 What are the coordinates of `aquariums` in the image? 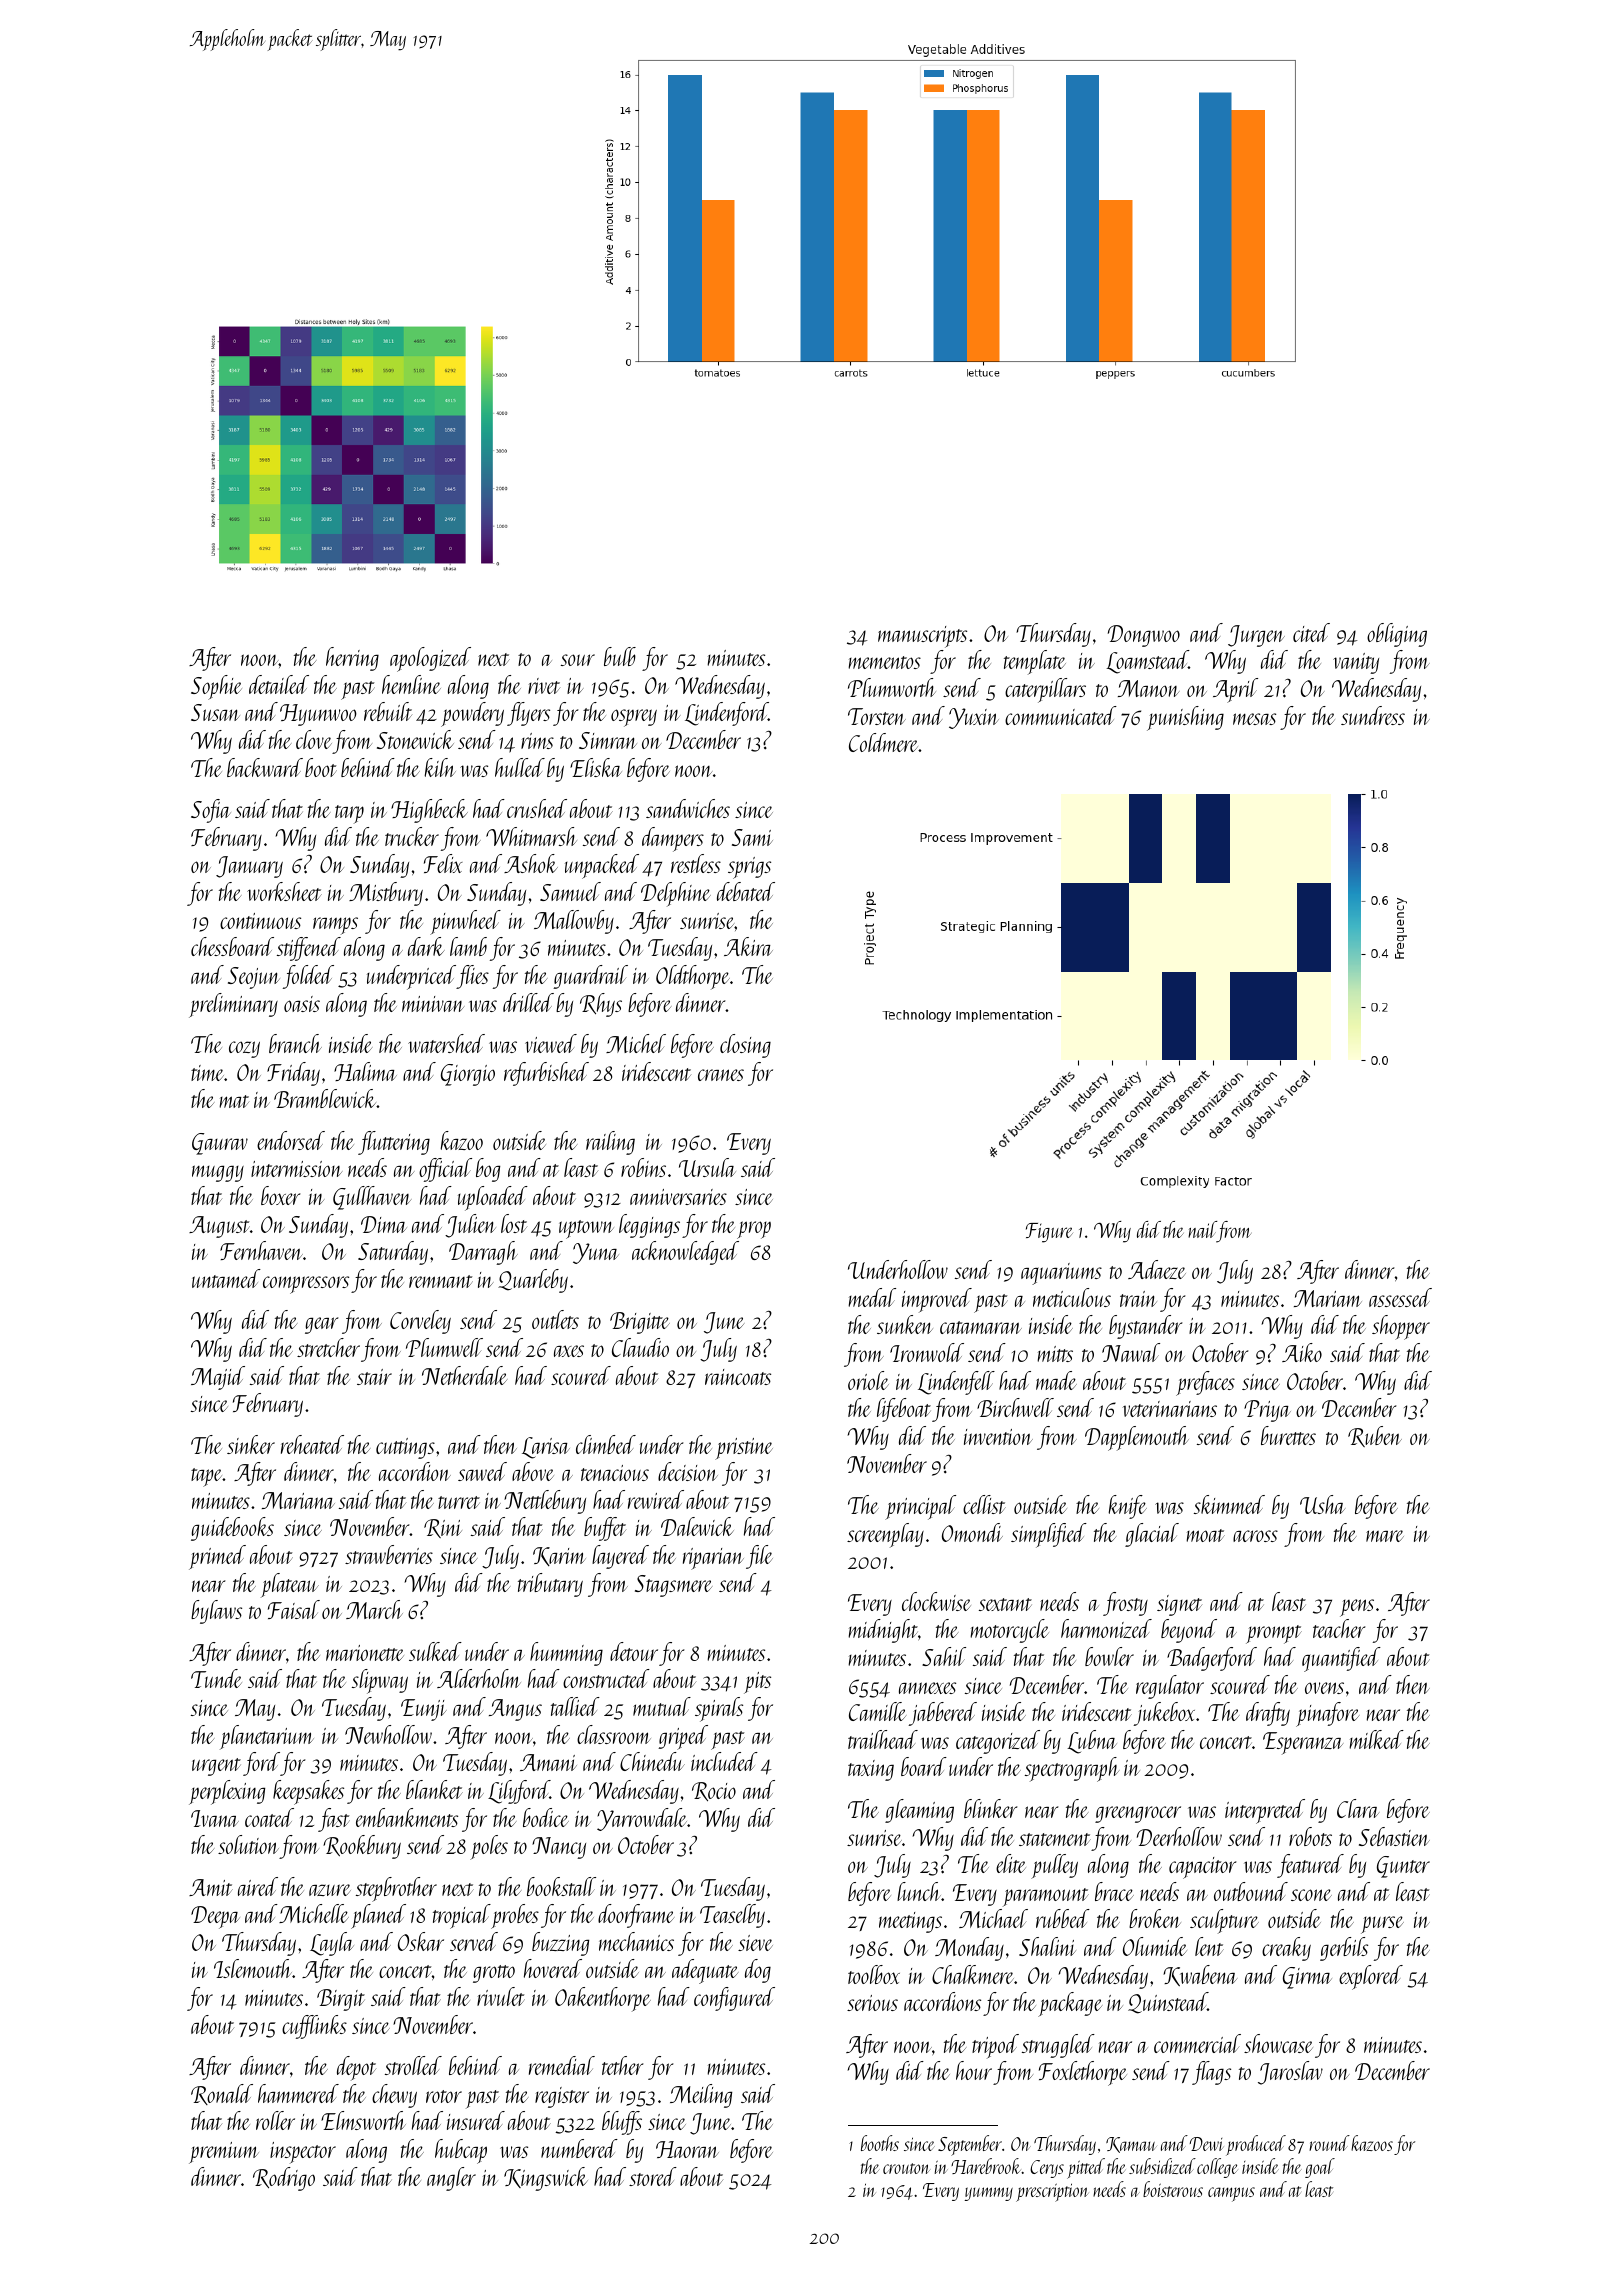 It's located at (1061, 1274).
